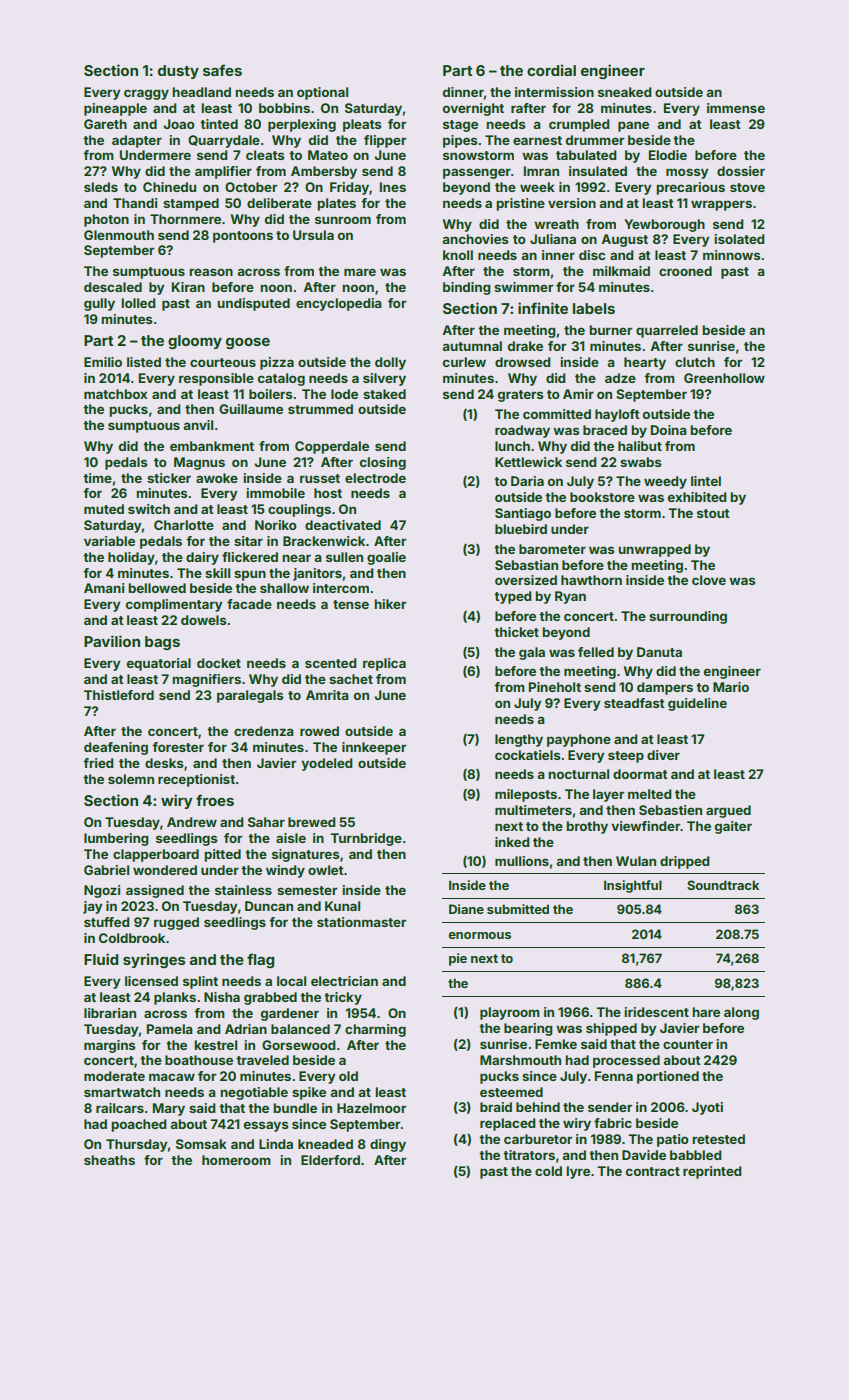 Image resolution: width=849 pixels, height=1400 pixels. Describe the element at coordinates (519, 740) in the image. I see `lengthy` at that location.
